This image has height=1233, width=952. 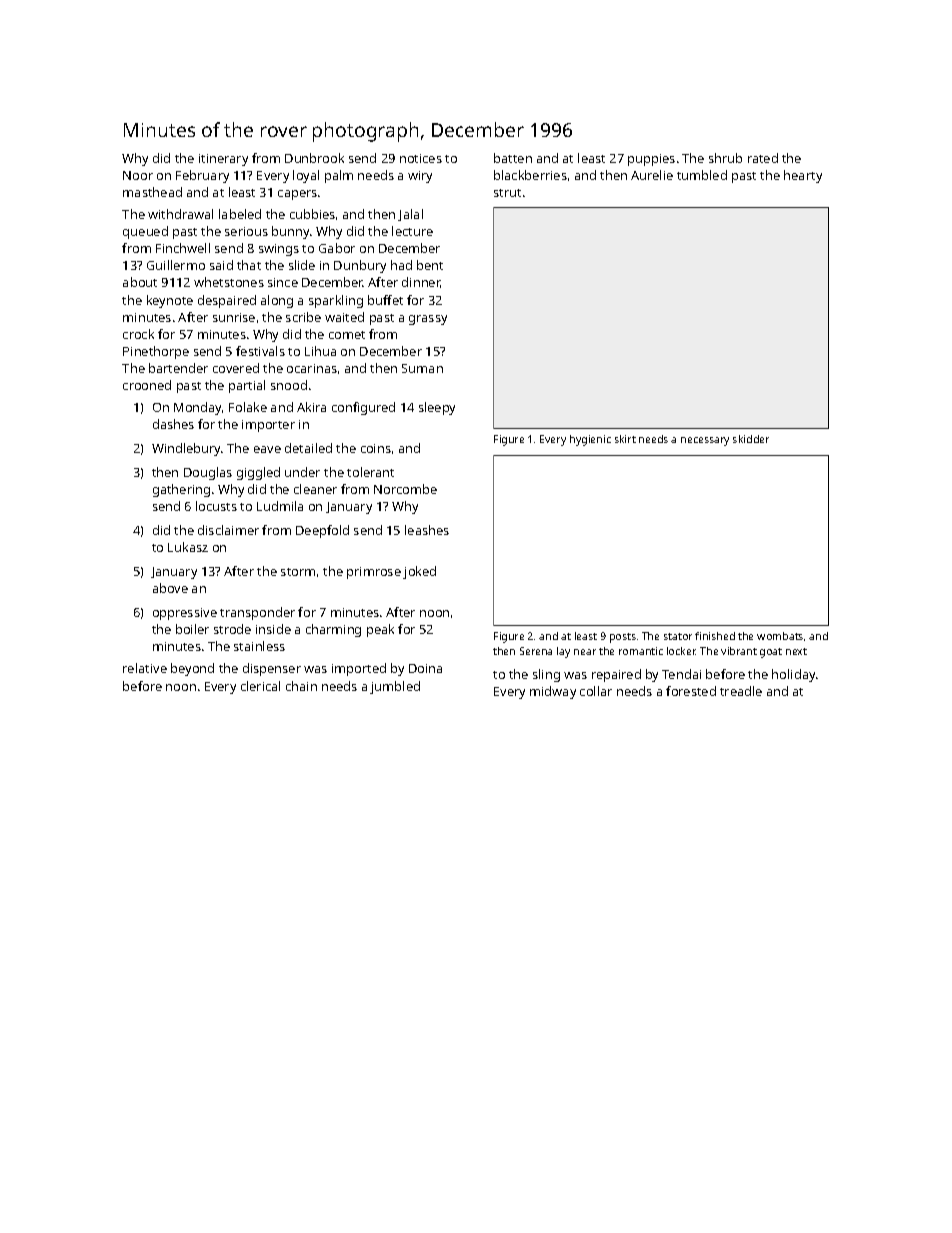 What do you see at coordinates (247, 386) in the image?
I see `partial` at bounding box center [247, 386].
